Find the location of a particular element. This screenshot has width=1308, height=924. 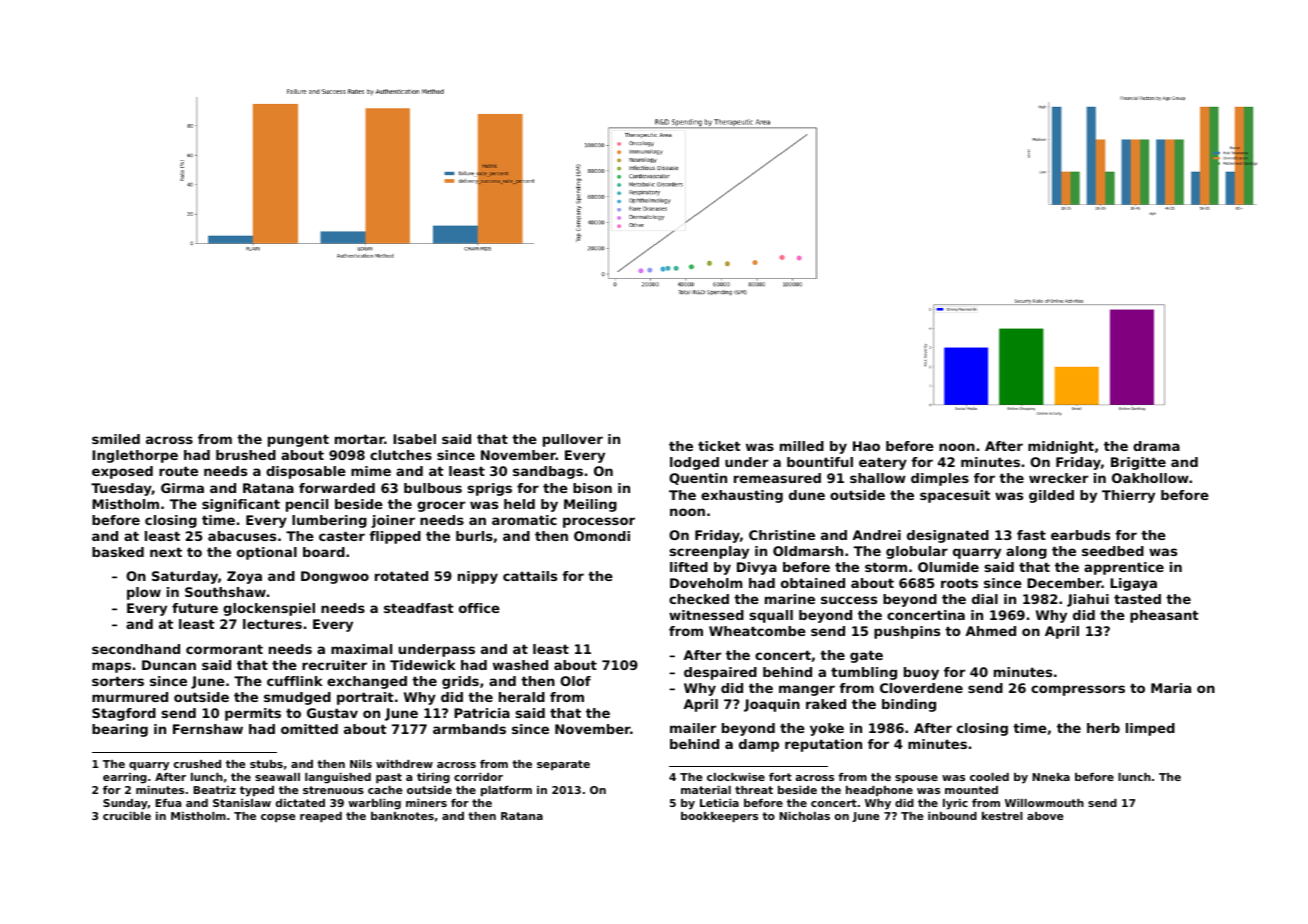

Nneka is located at coordinates (1051, 777).
